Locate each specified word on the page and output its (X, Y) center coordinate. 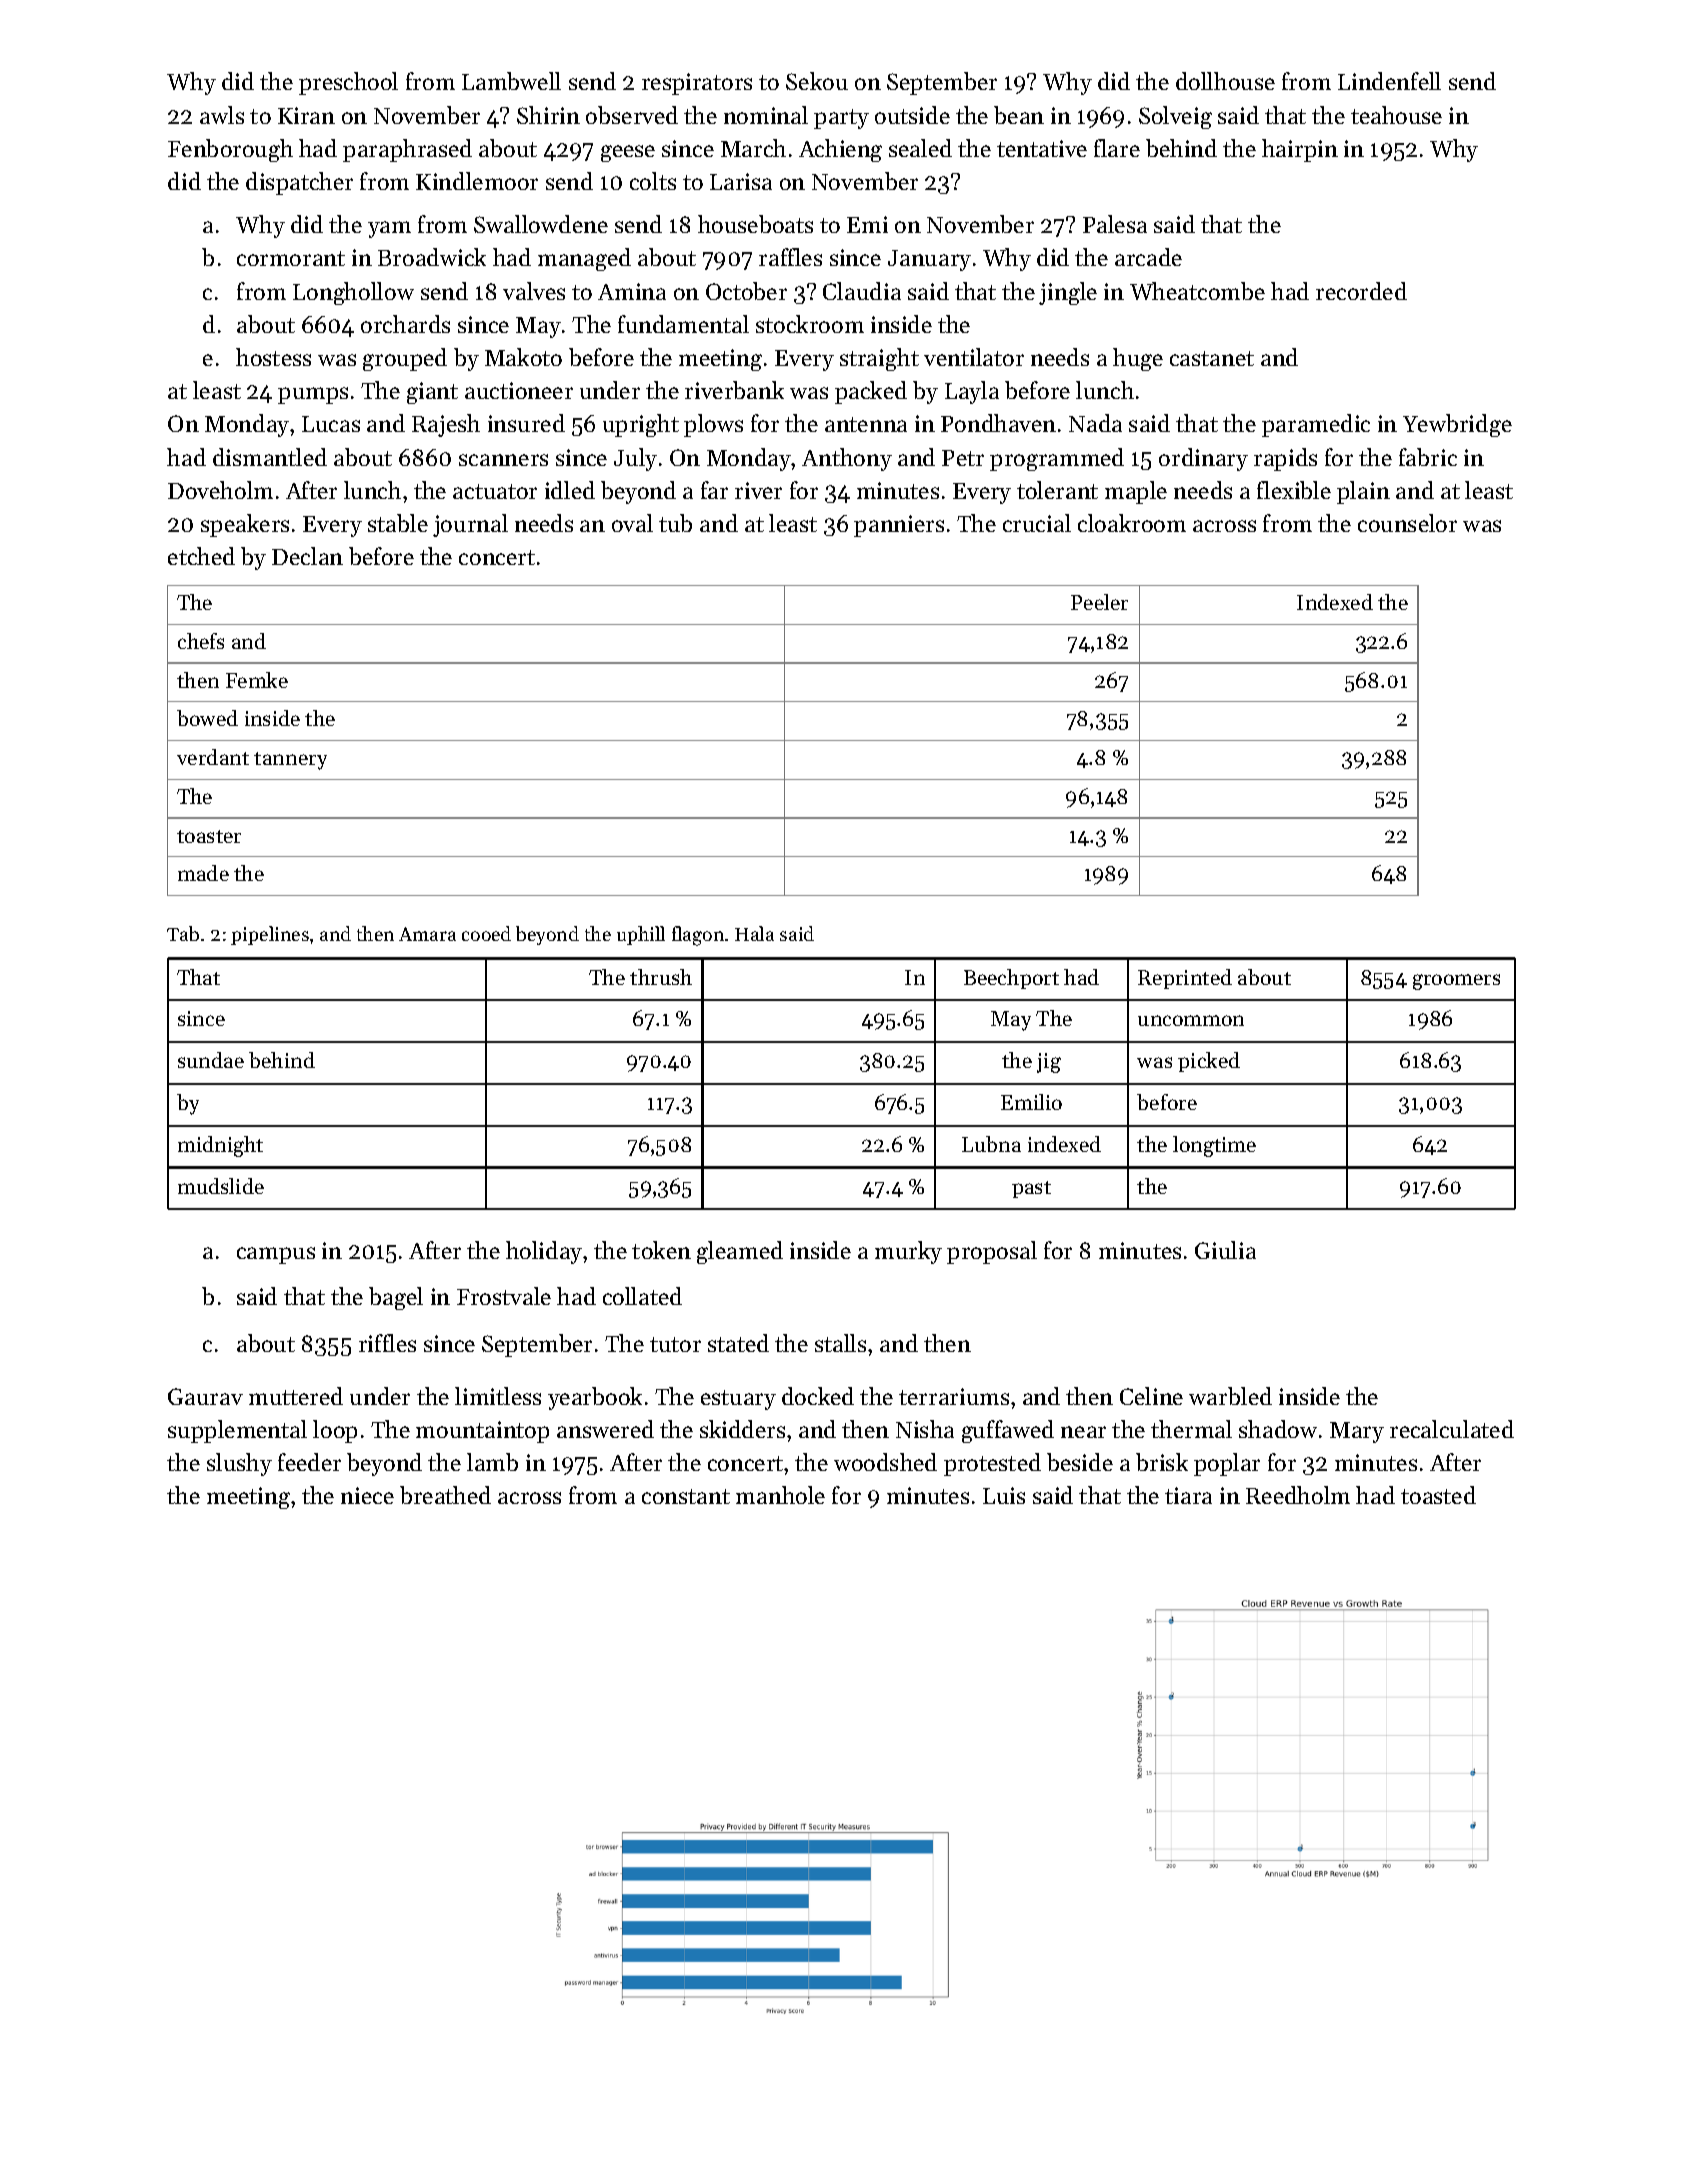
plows (713, 425)
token (661, 1250)
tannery (290, 761)
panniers (899, 526)
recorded (1361, 291)
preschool (348, 83)
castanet (1212, 358)
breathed (445, 1495)
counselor (1407, 523)
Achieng (840, 150)
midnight (220, 1146)
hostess (273, 357)
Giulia (1225, 1250)
